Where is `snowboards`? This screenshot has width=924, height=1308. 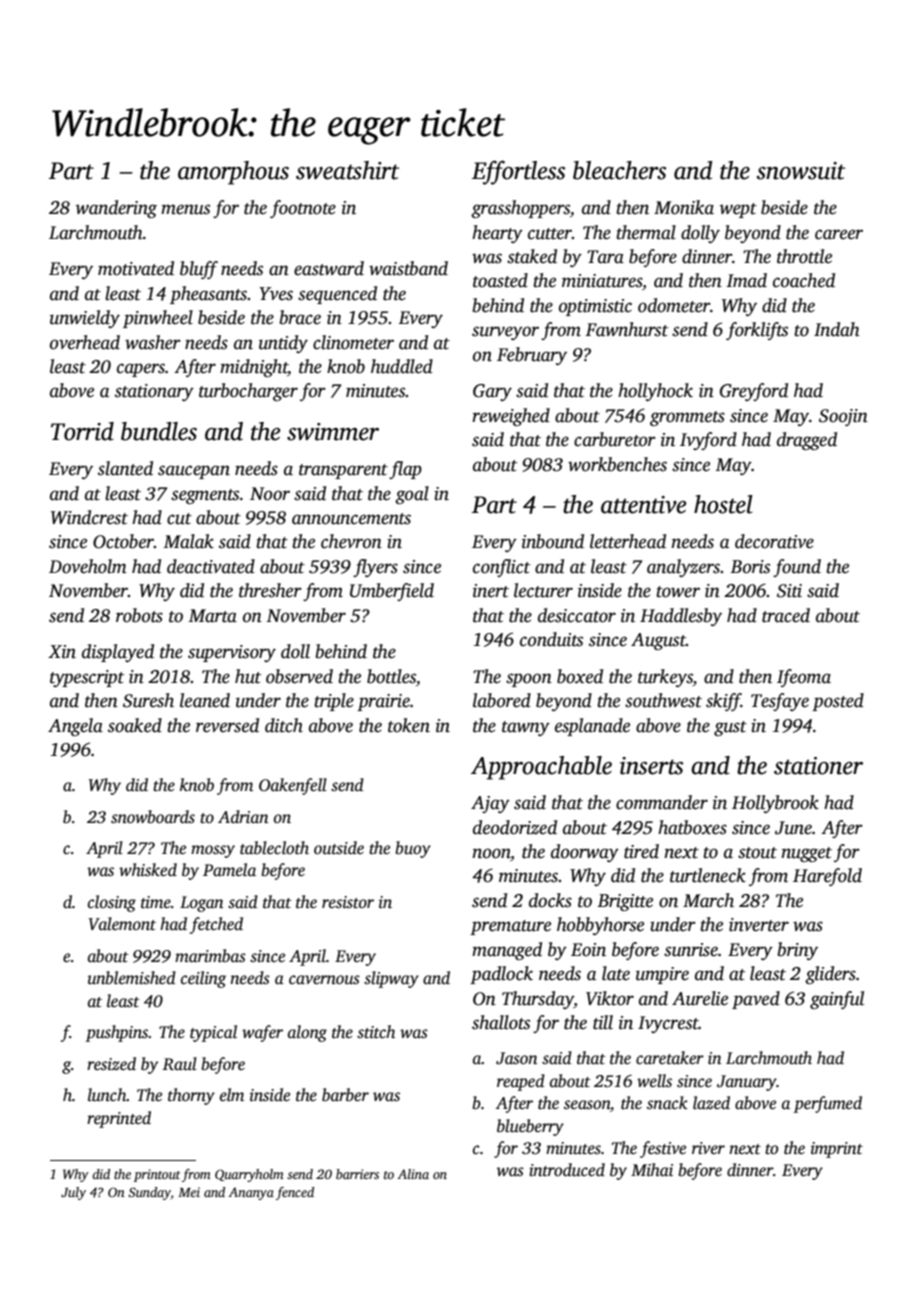 snowboards is located at coordinates (153, 817).
